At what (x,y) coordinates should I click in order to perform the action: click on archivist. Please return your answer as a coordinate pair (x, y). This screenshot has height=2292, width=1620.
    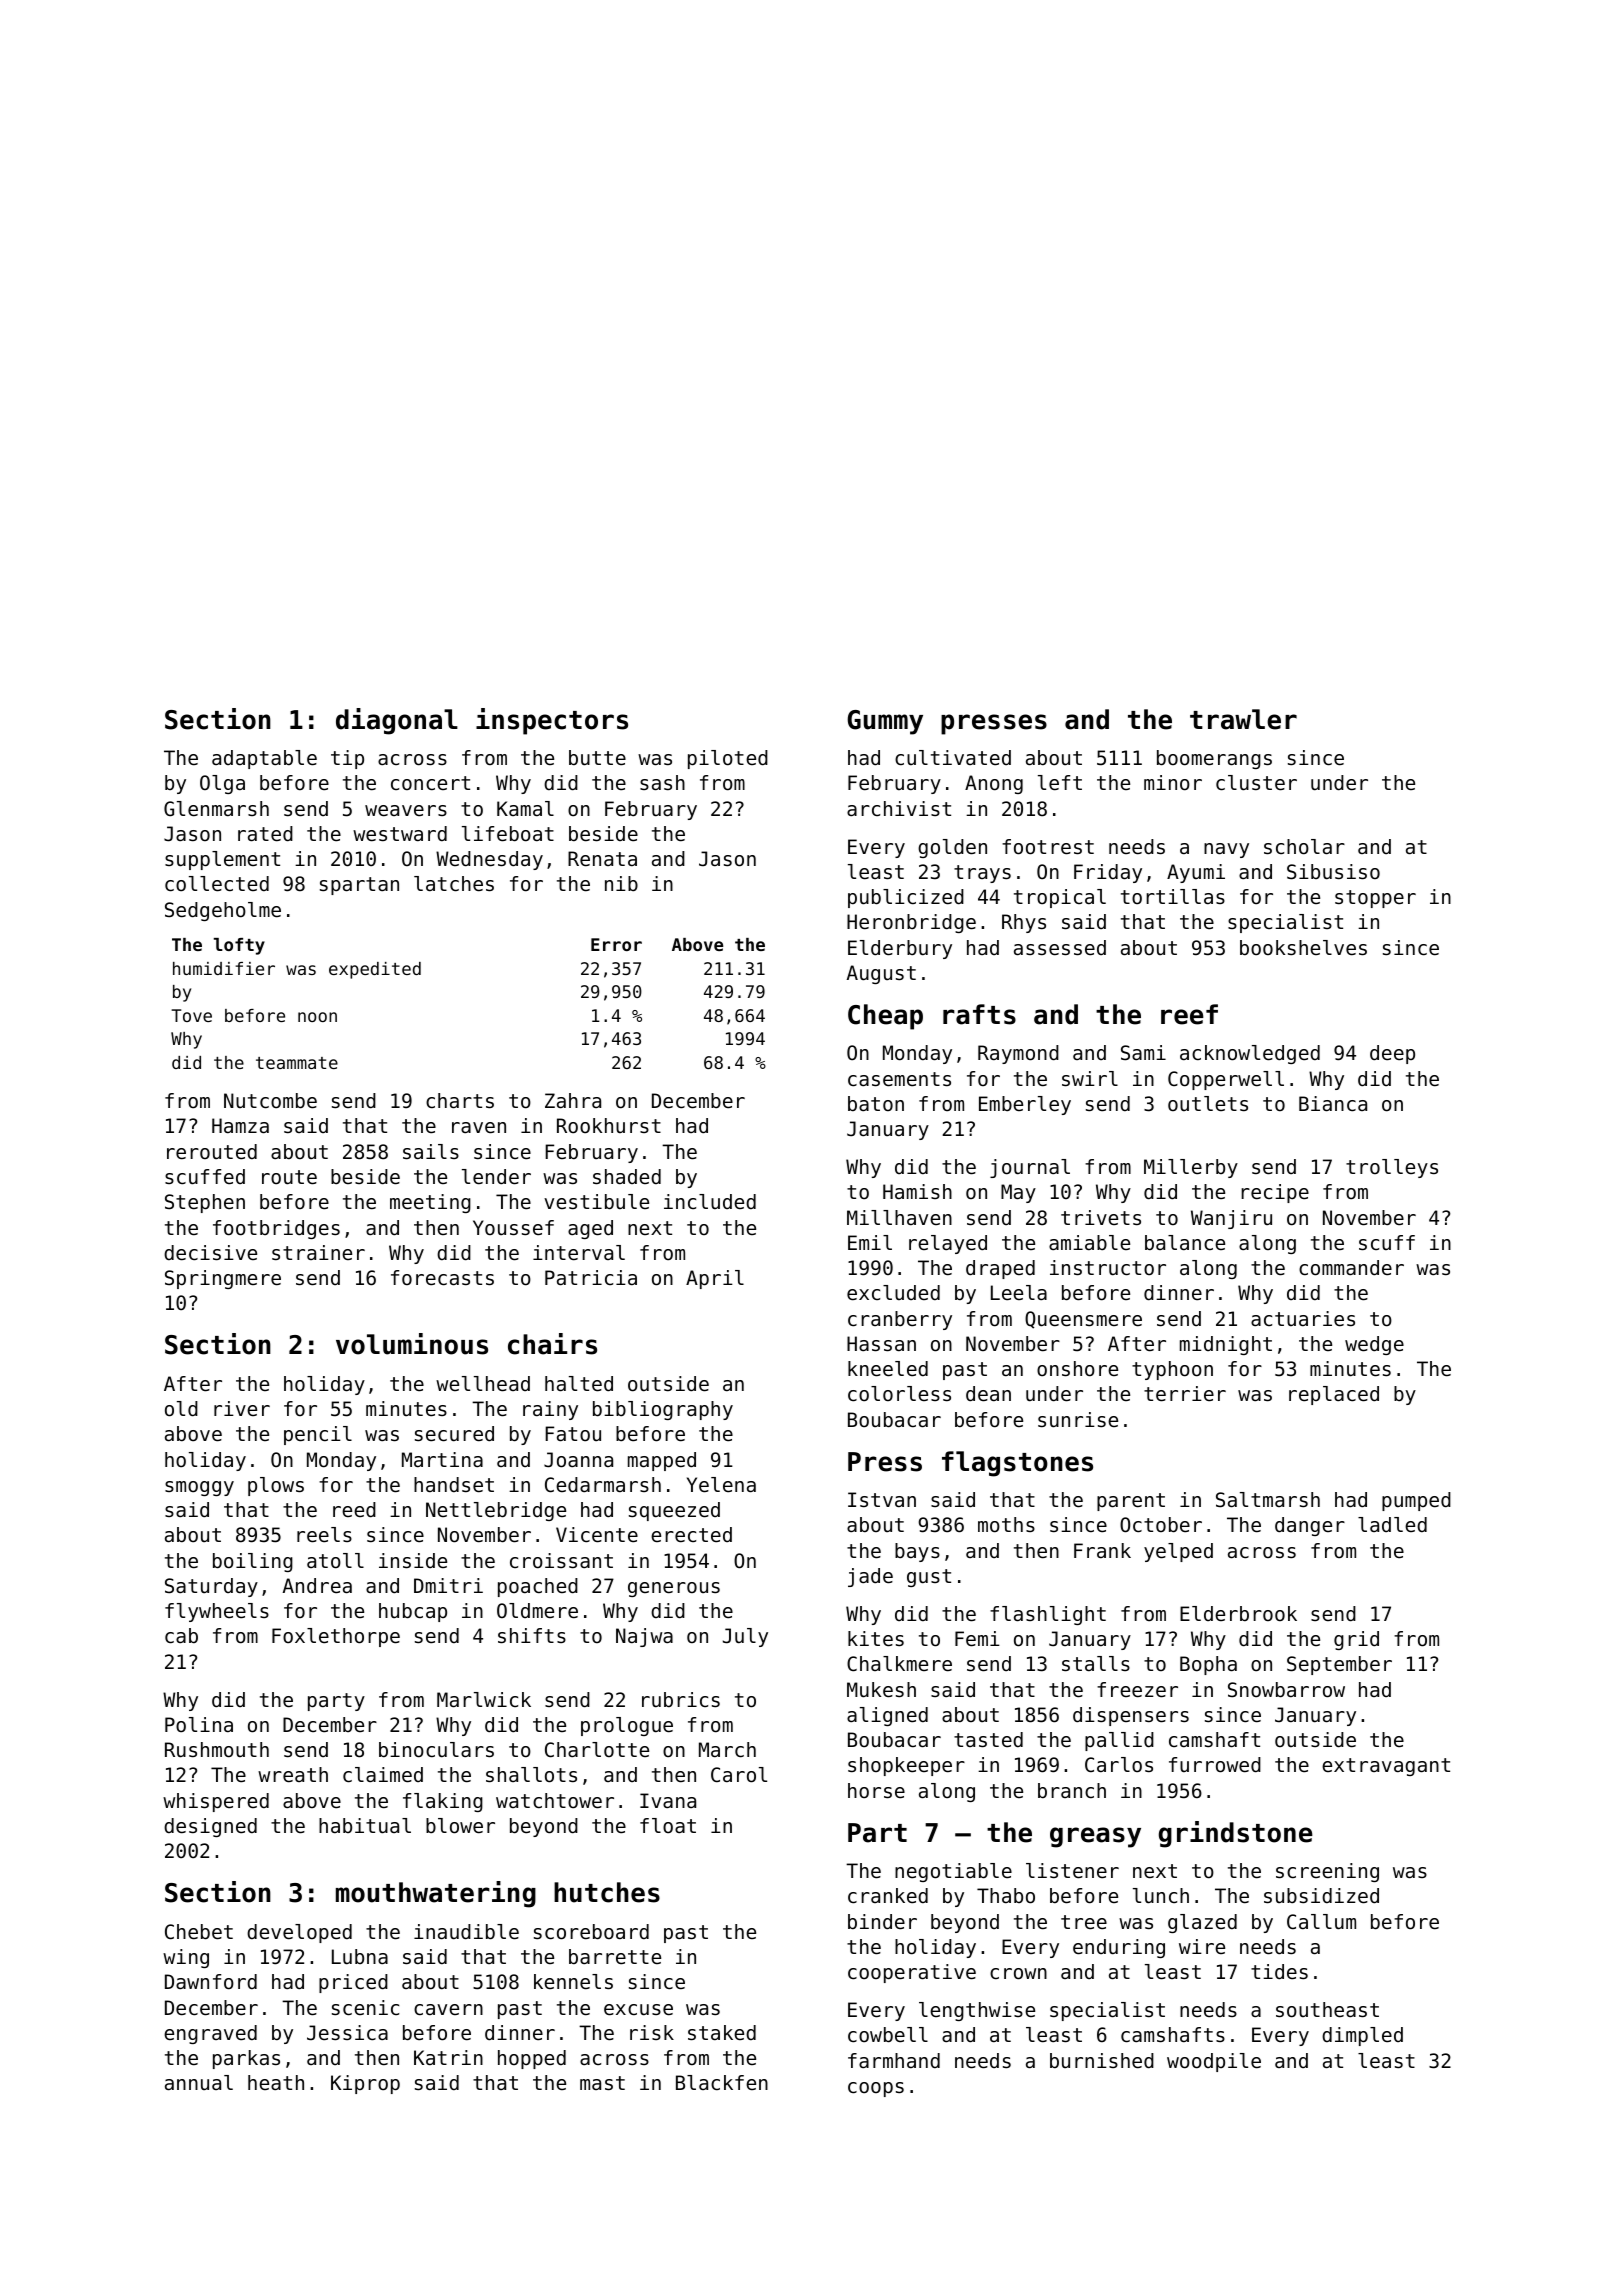
    Looking at the image, I should click on (899, 808).
